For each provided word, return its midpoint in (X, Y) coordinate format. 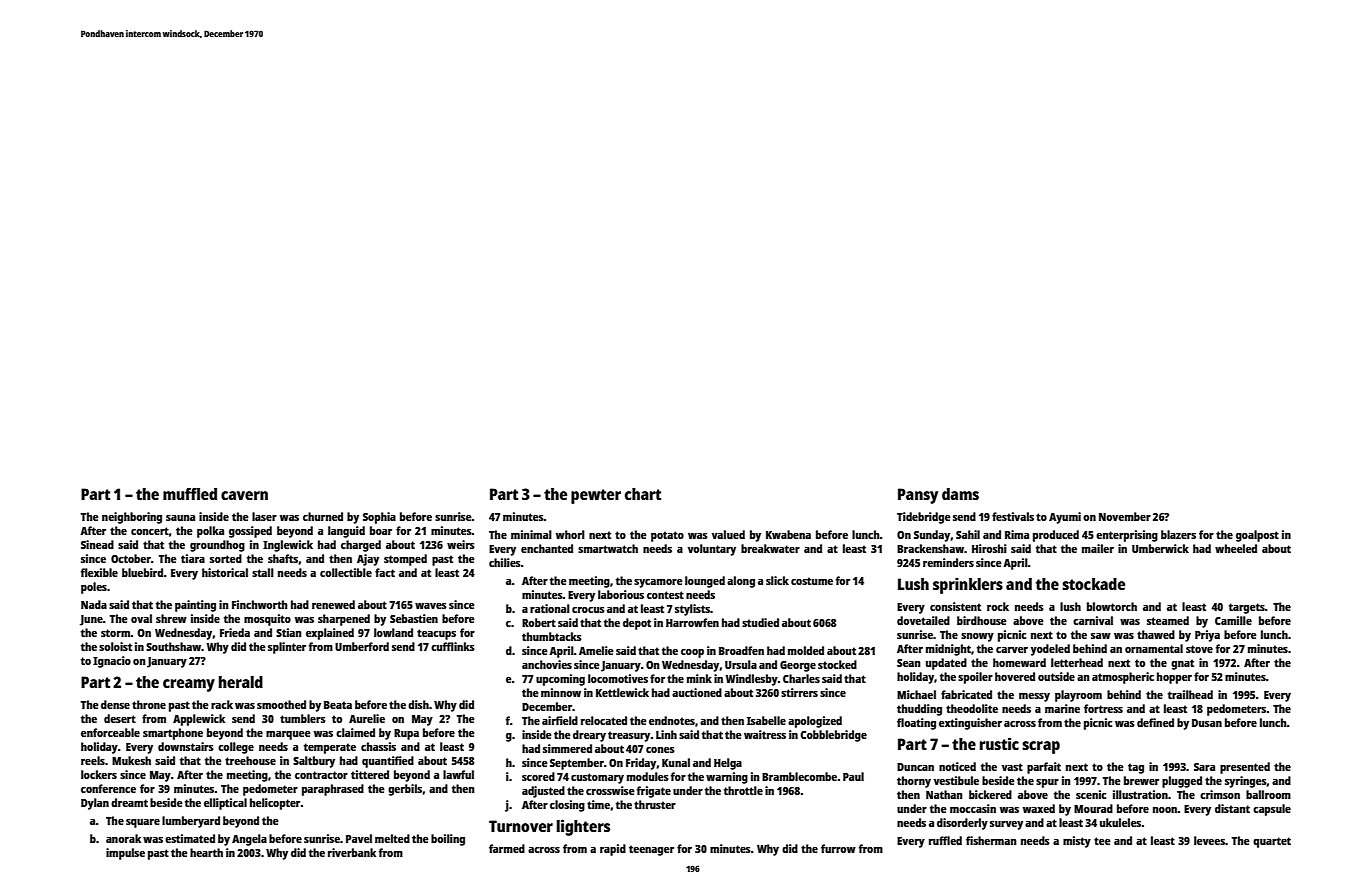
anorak (123, 838)
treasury (629, 736)
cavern (244, 495)
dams (960, 494)
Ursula (741, 664)
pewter (596, 496)
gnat (1182, 664)
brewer (1141, 780)
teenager (651, 850)
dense (115, 704)
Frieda (235, 632)
